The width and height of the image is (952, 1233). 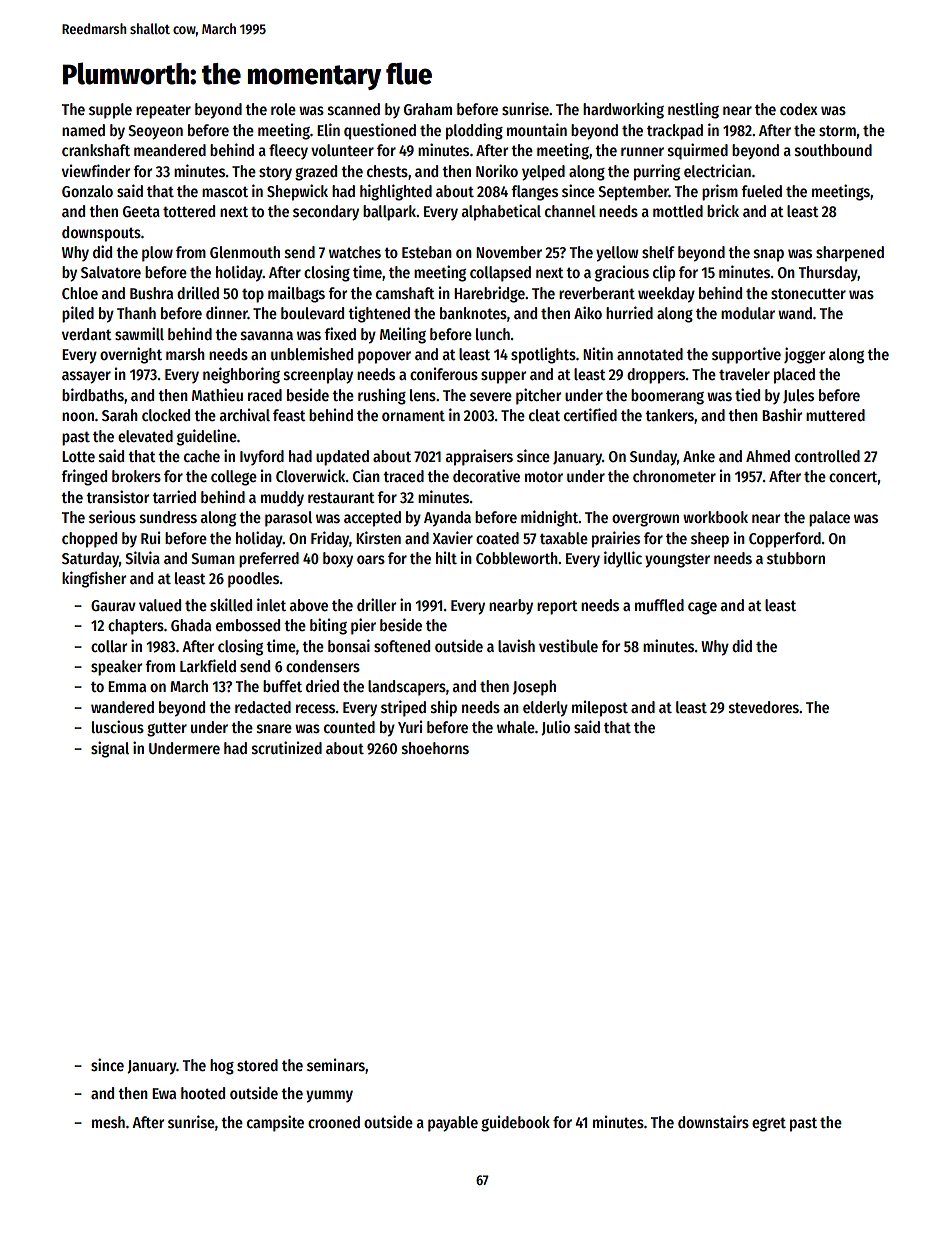 I want to click on role, so click(x=283, y=109).
